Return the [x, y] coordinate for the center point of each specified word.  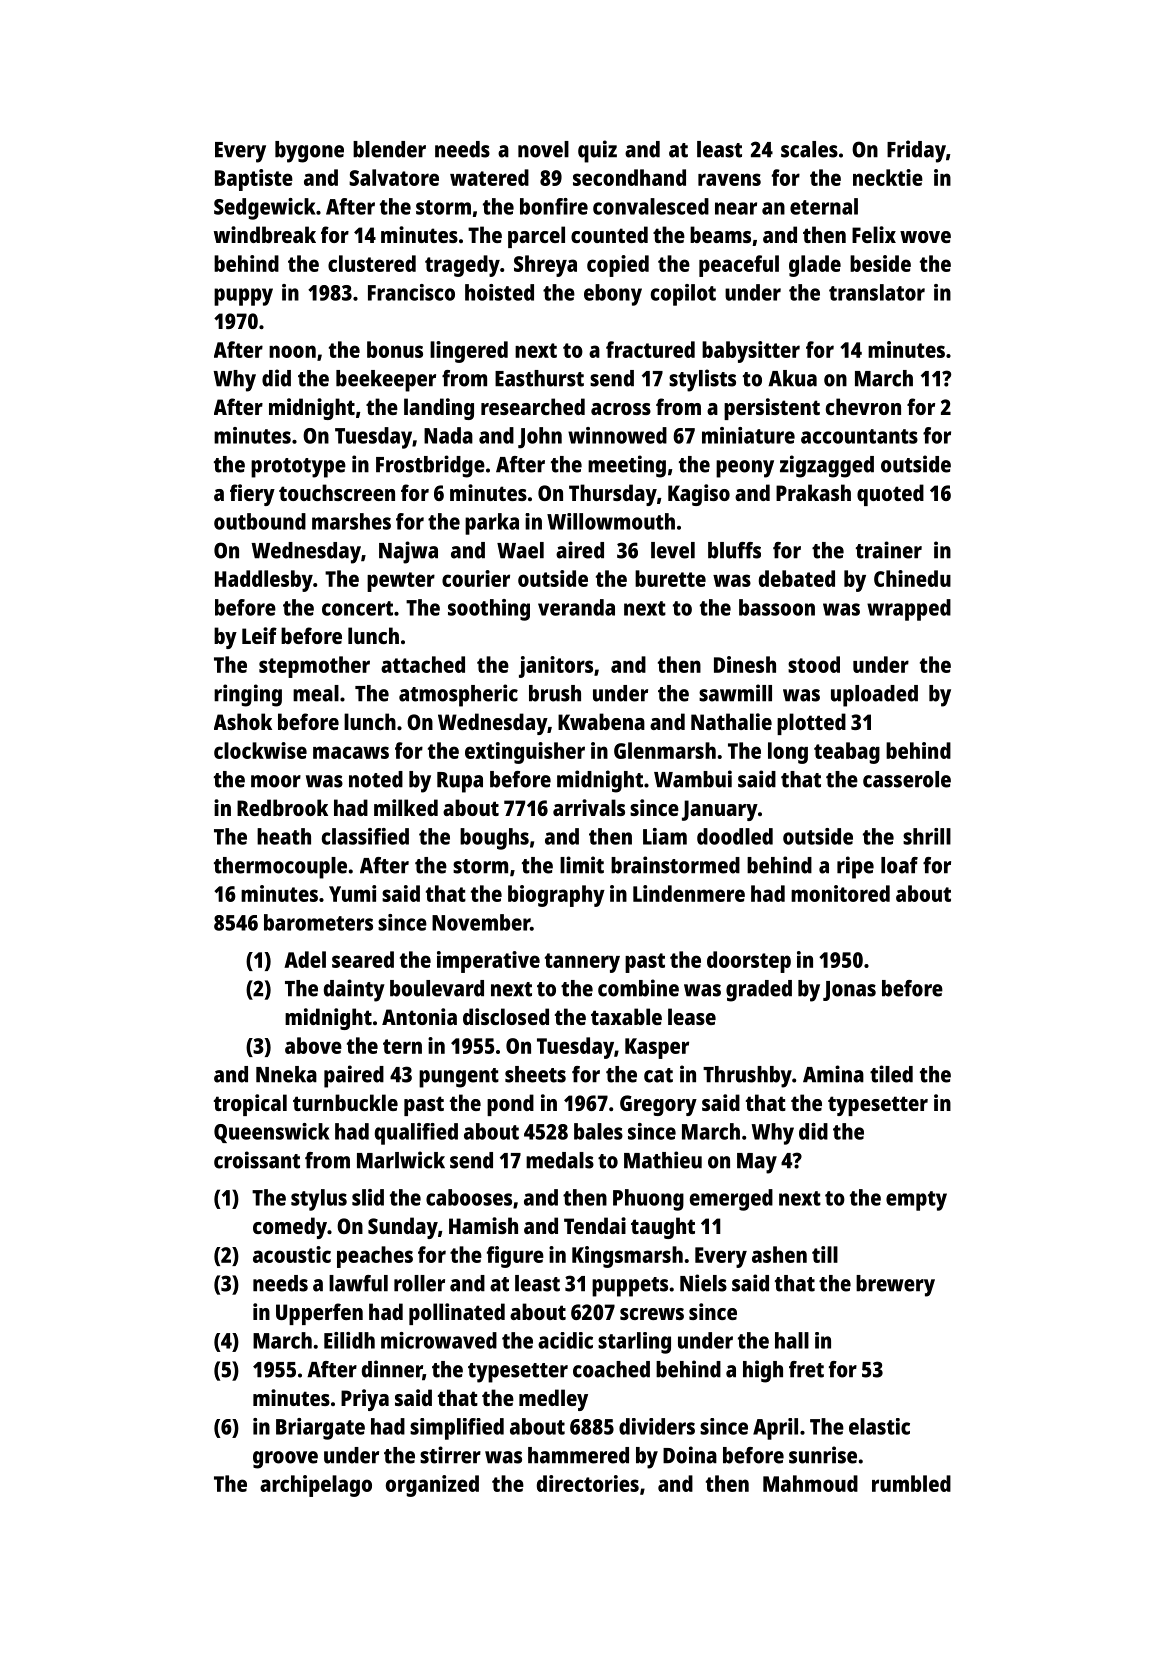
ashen [779, 1254]
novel [543, 149]
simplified [457, 1429]
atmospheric [458, 695]
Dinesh [745, 664]
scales [809, 149]
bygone [309, 152]
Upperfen [319, 1314]
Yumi [352, 893]
